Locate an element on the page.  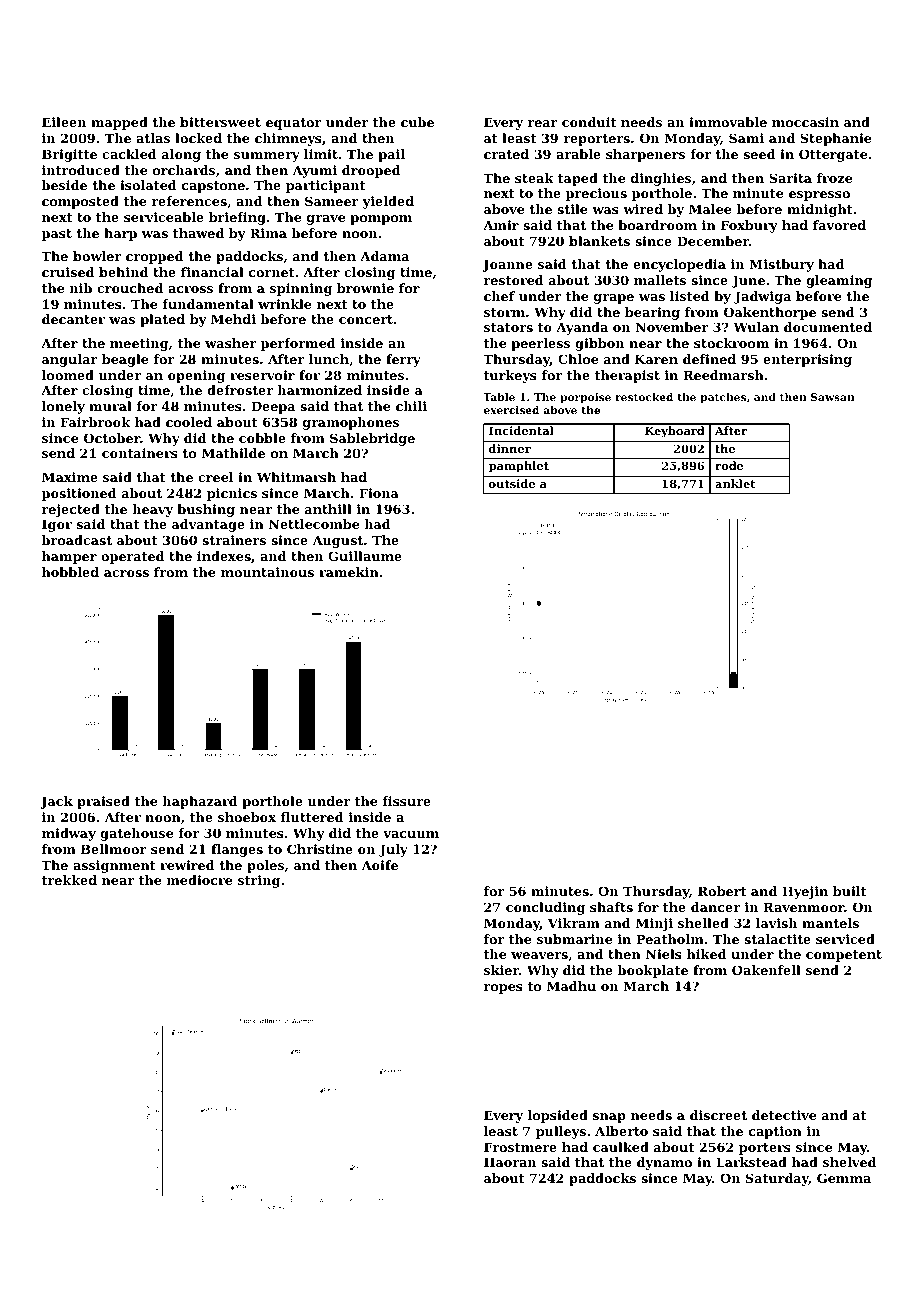
Gemma is located at coordinates (844, 1178).
